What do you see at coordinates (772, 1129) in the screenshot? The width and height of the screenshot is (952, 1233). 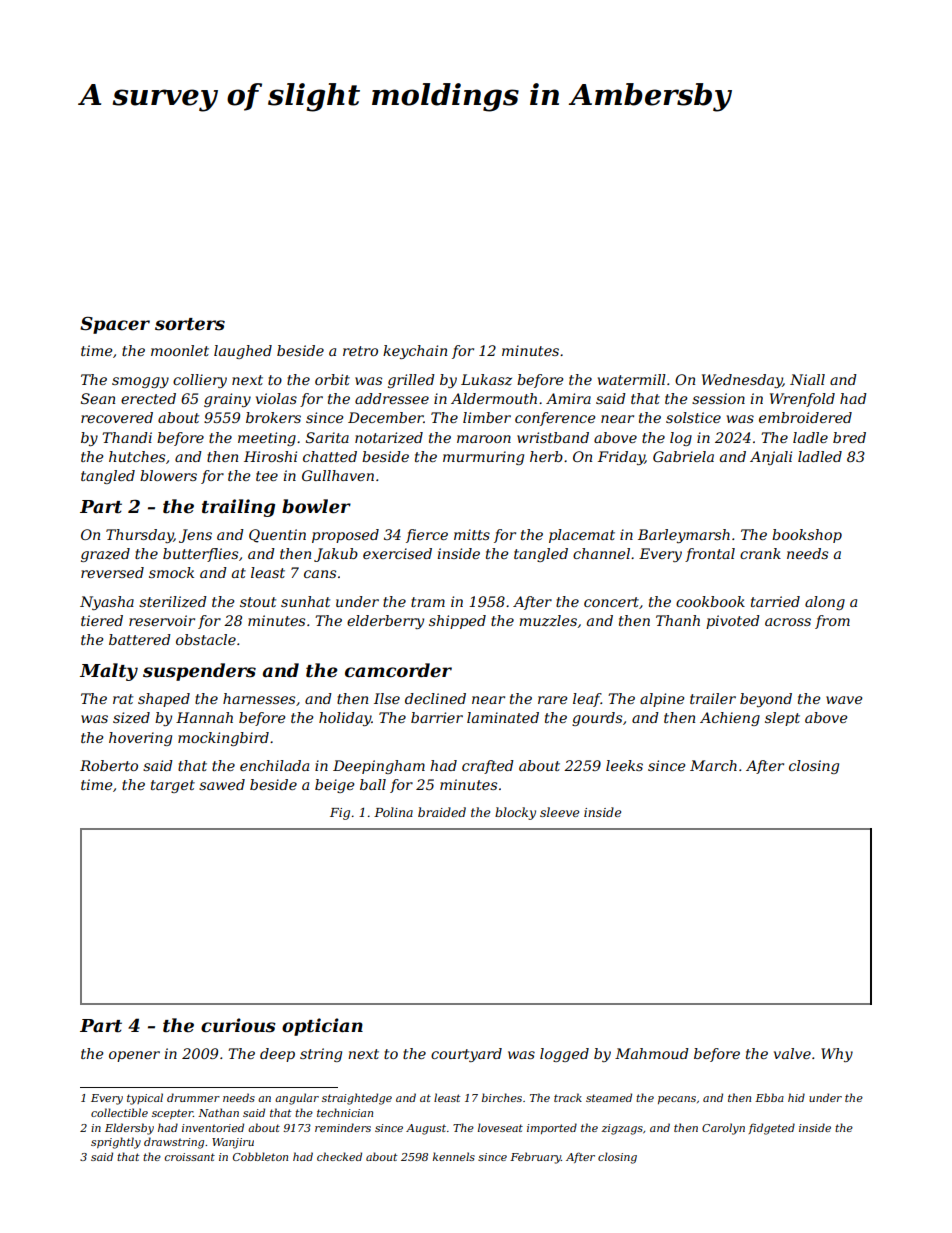 I see `fidgeted` at bounding box center [772, 1129].
